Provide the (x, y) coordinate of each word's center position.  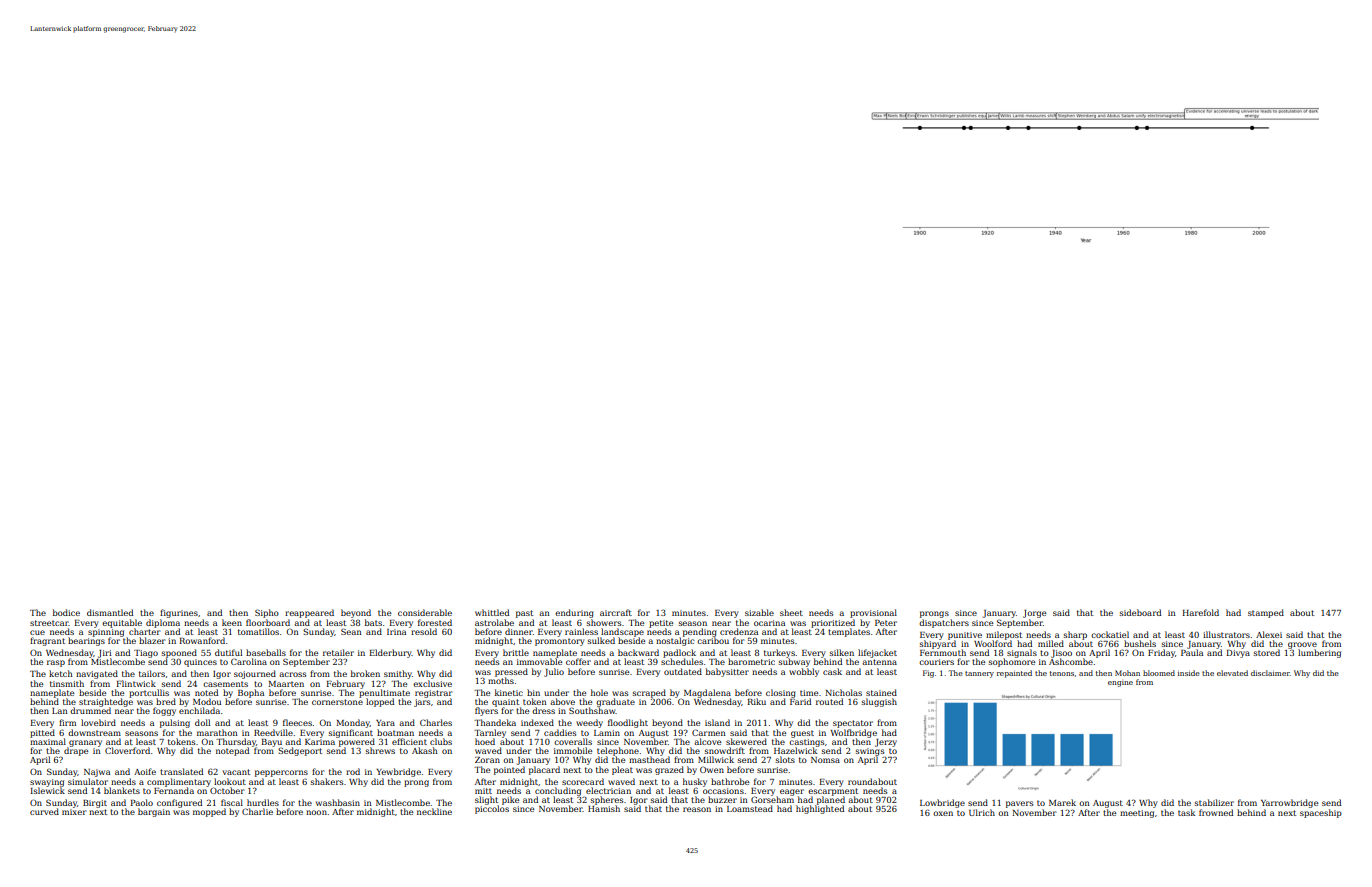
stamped (1266, 613)
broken (365, 673)
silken (842, 652)
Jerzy (886, 743)
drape (76, 751)
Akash (425, 750)
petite (661, 624)
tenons (1062, 673)
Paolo (141, 802)
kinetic (509, 692)
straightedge (106, 703)
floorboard (268, 622)
